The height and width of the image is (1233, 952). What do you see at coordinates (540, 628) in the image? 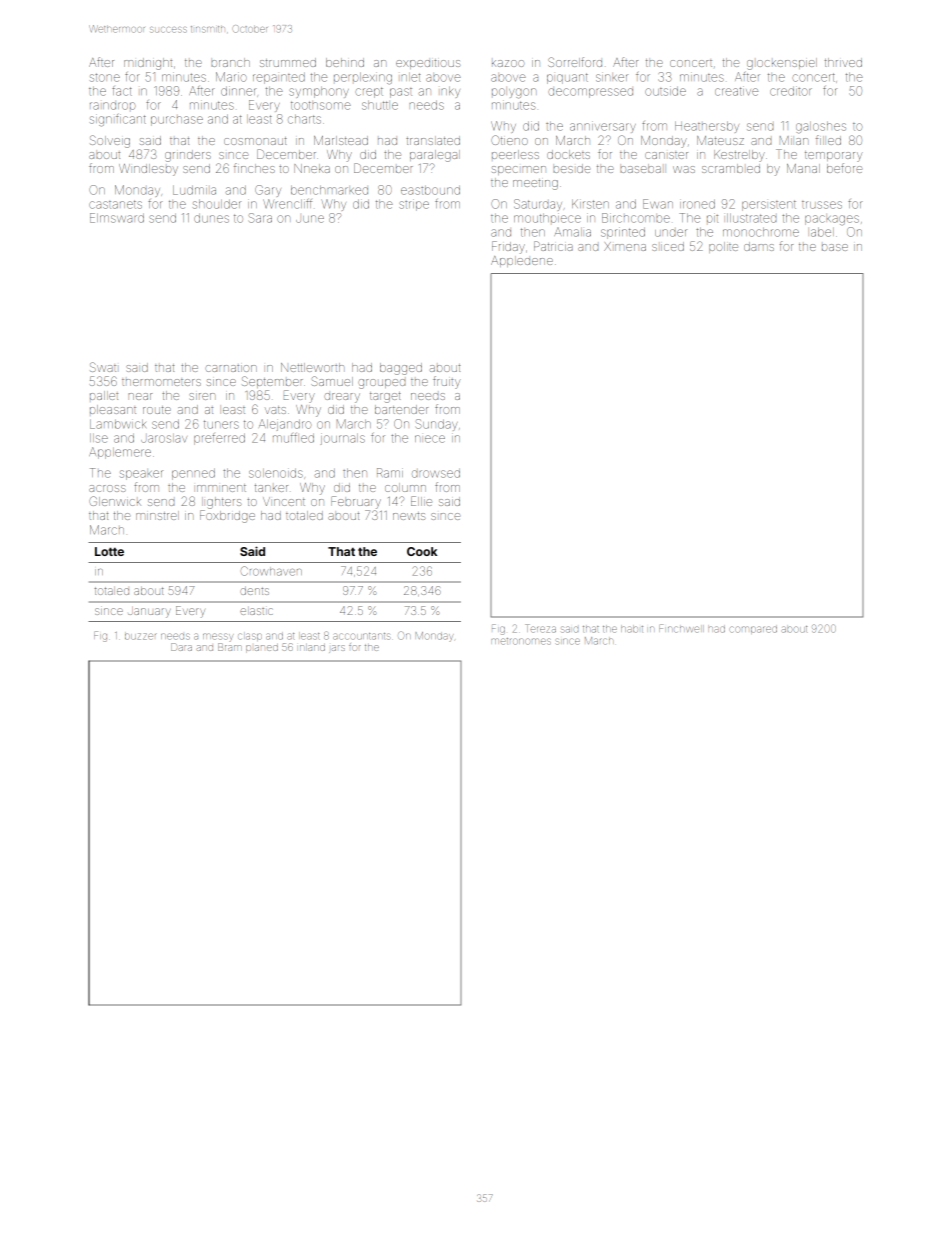
I see `Tereza` at bounding box center [540, 628].
